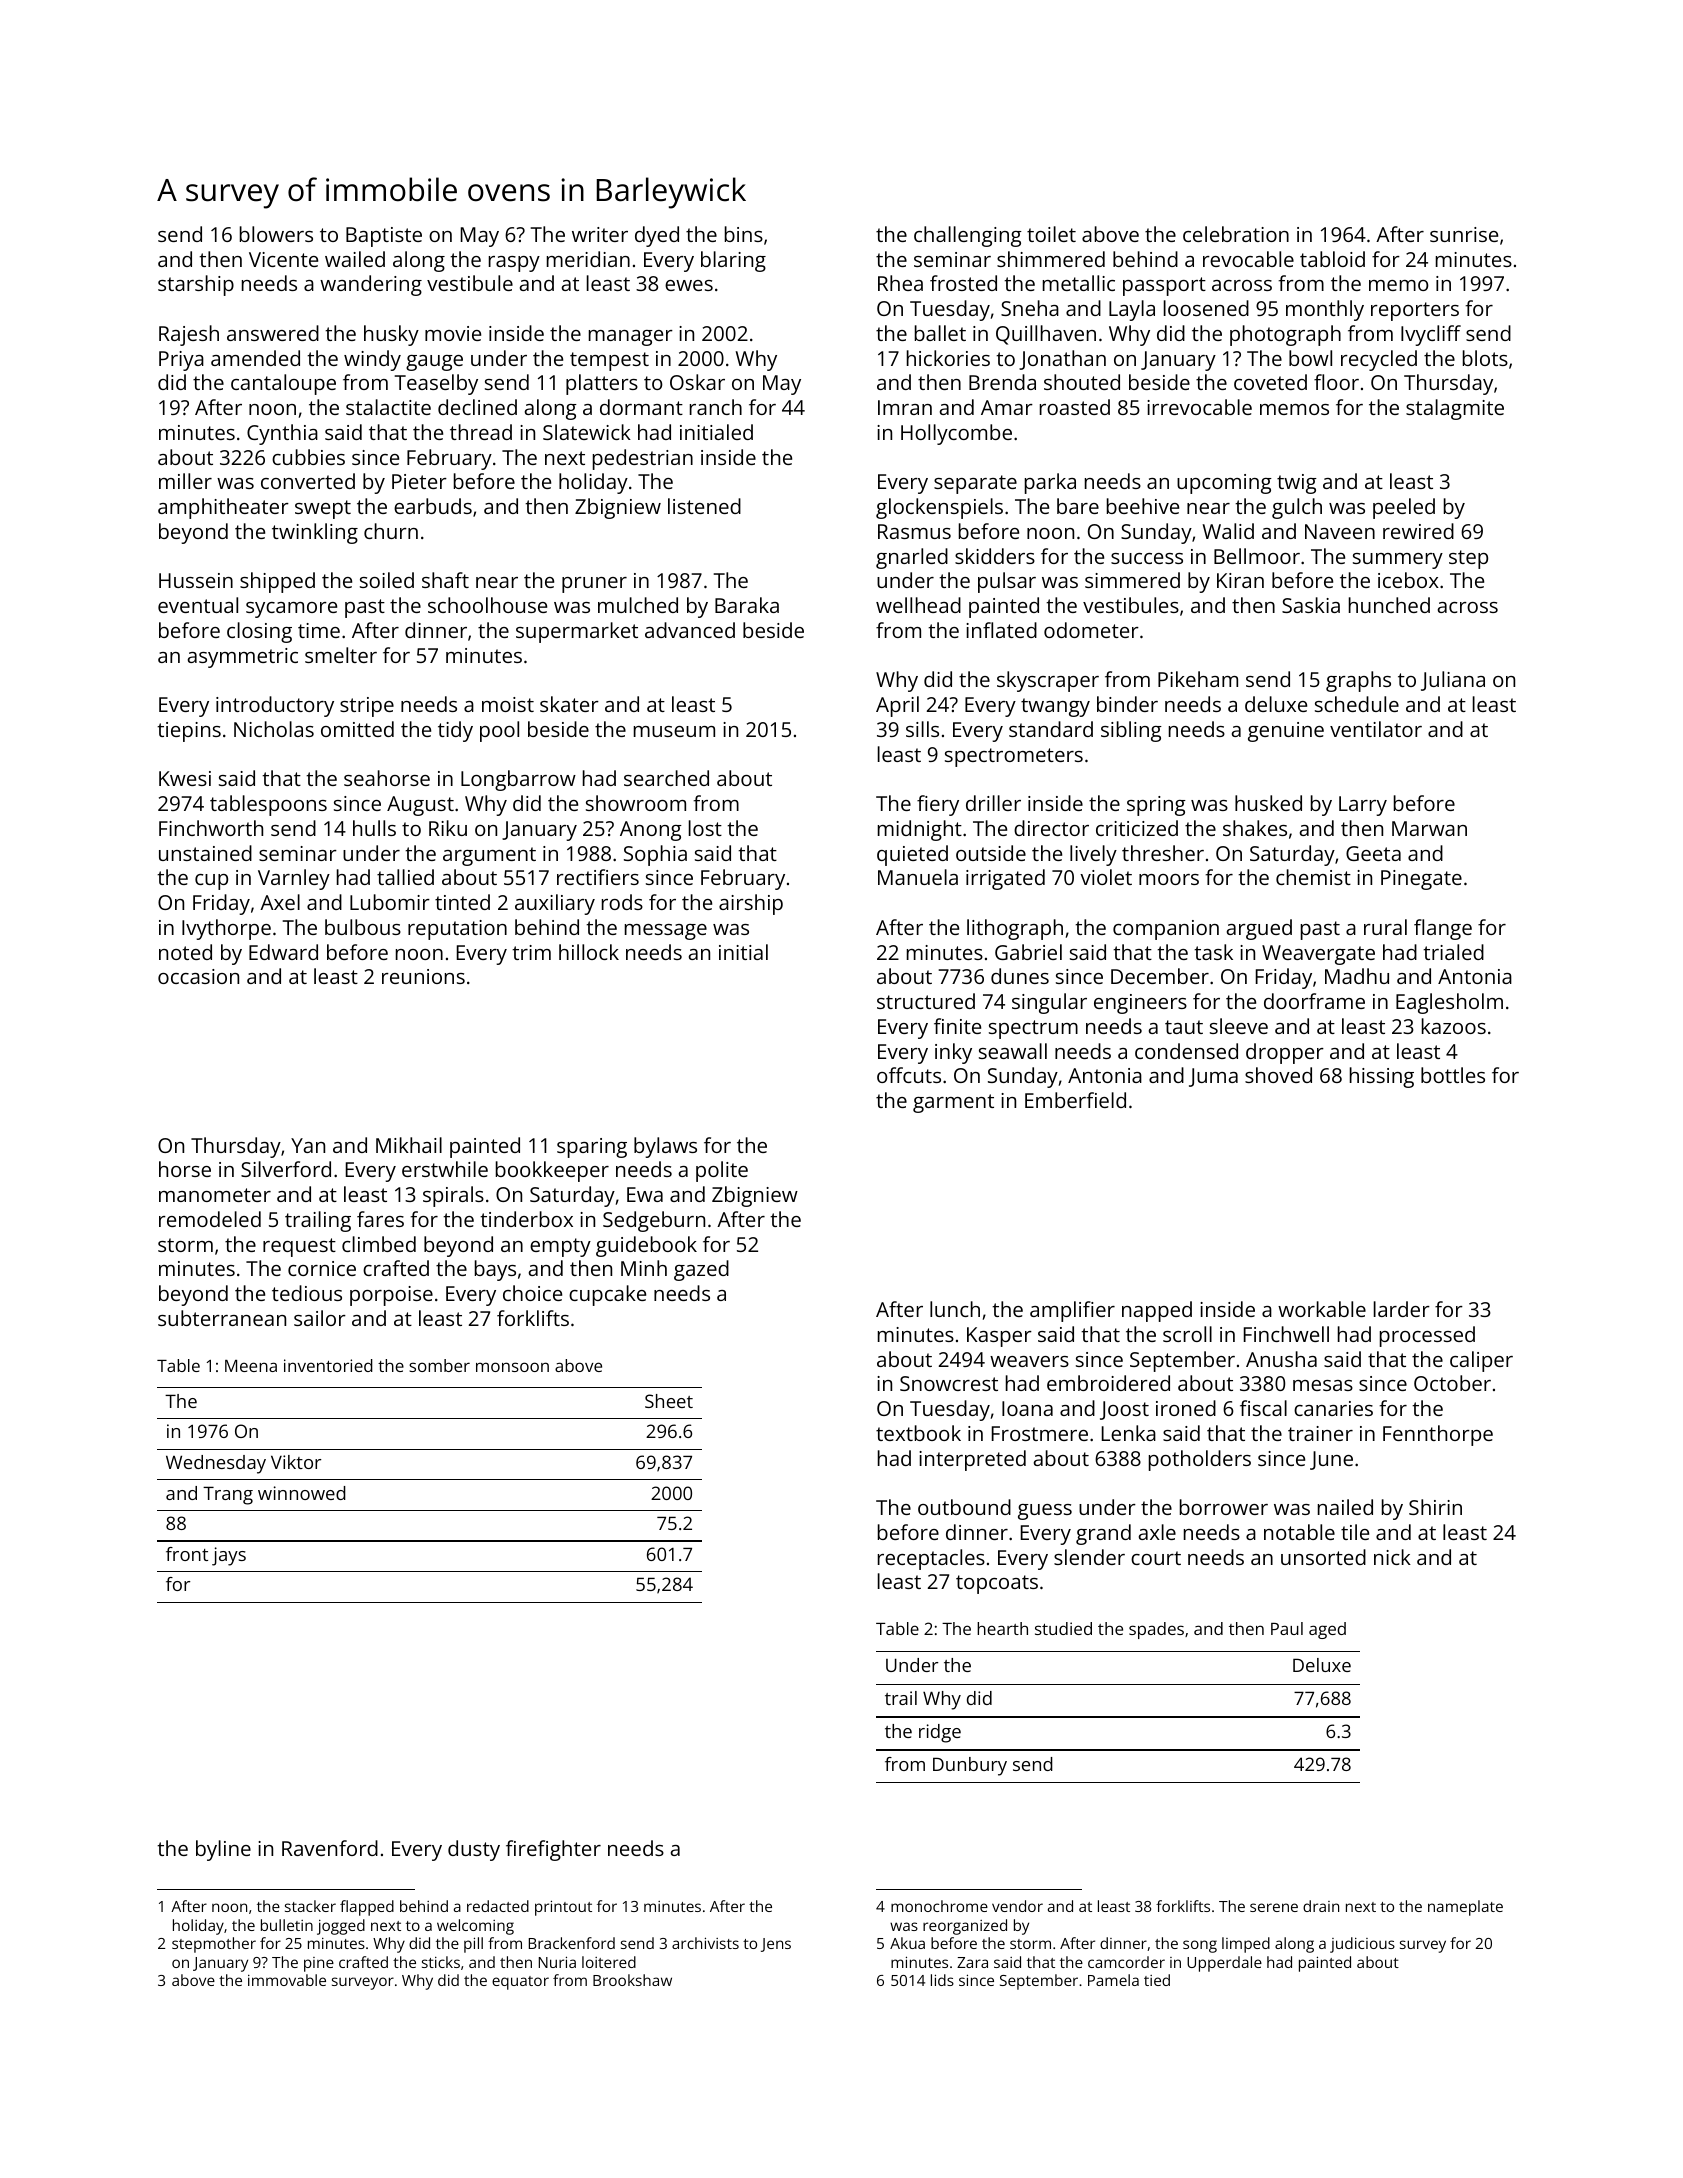 Image resolution: width=1683 pixels, height=2178 pixels. What do you see at coordinates (287, 1980) in the screenshot?
I see `immovable` at bounding box center [287, 1980].
